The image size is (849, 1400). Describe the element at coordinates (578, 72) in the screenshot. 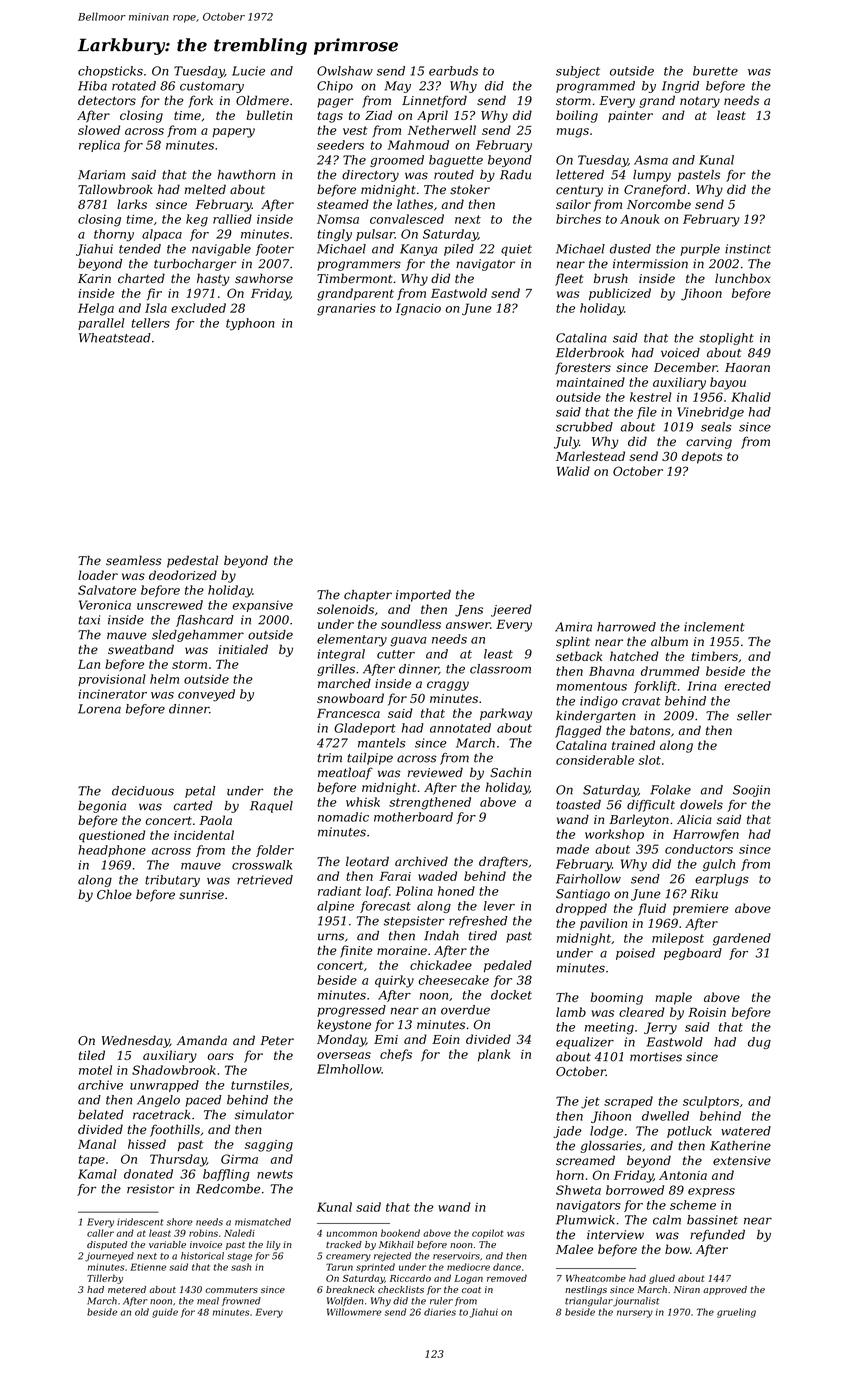

I see `subject` at that location.
